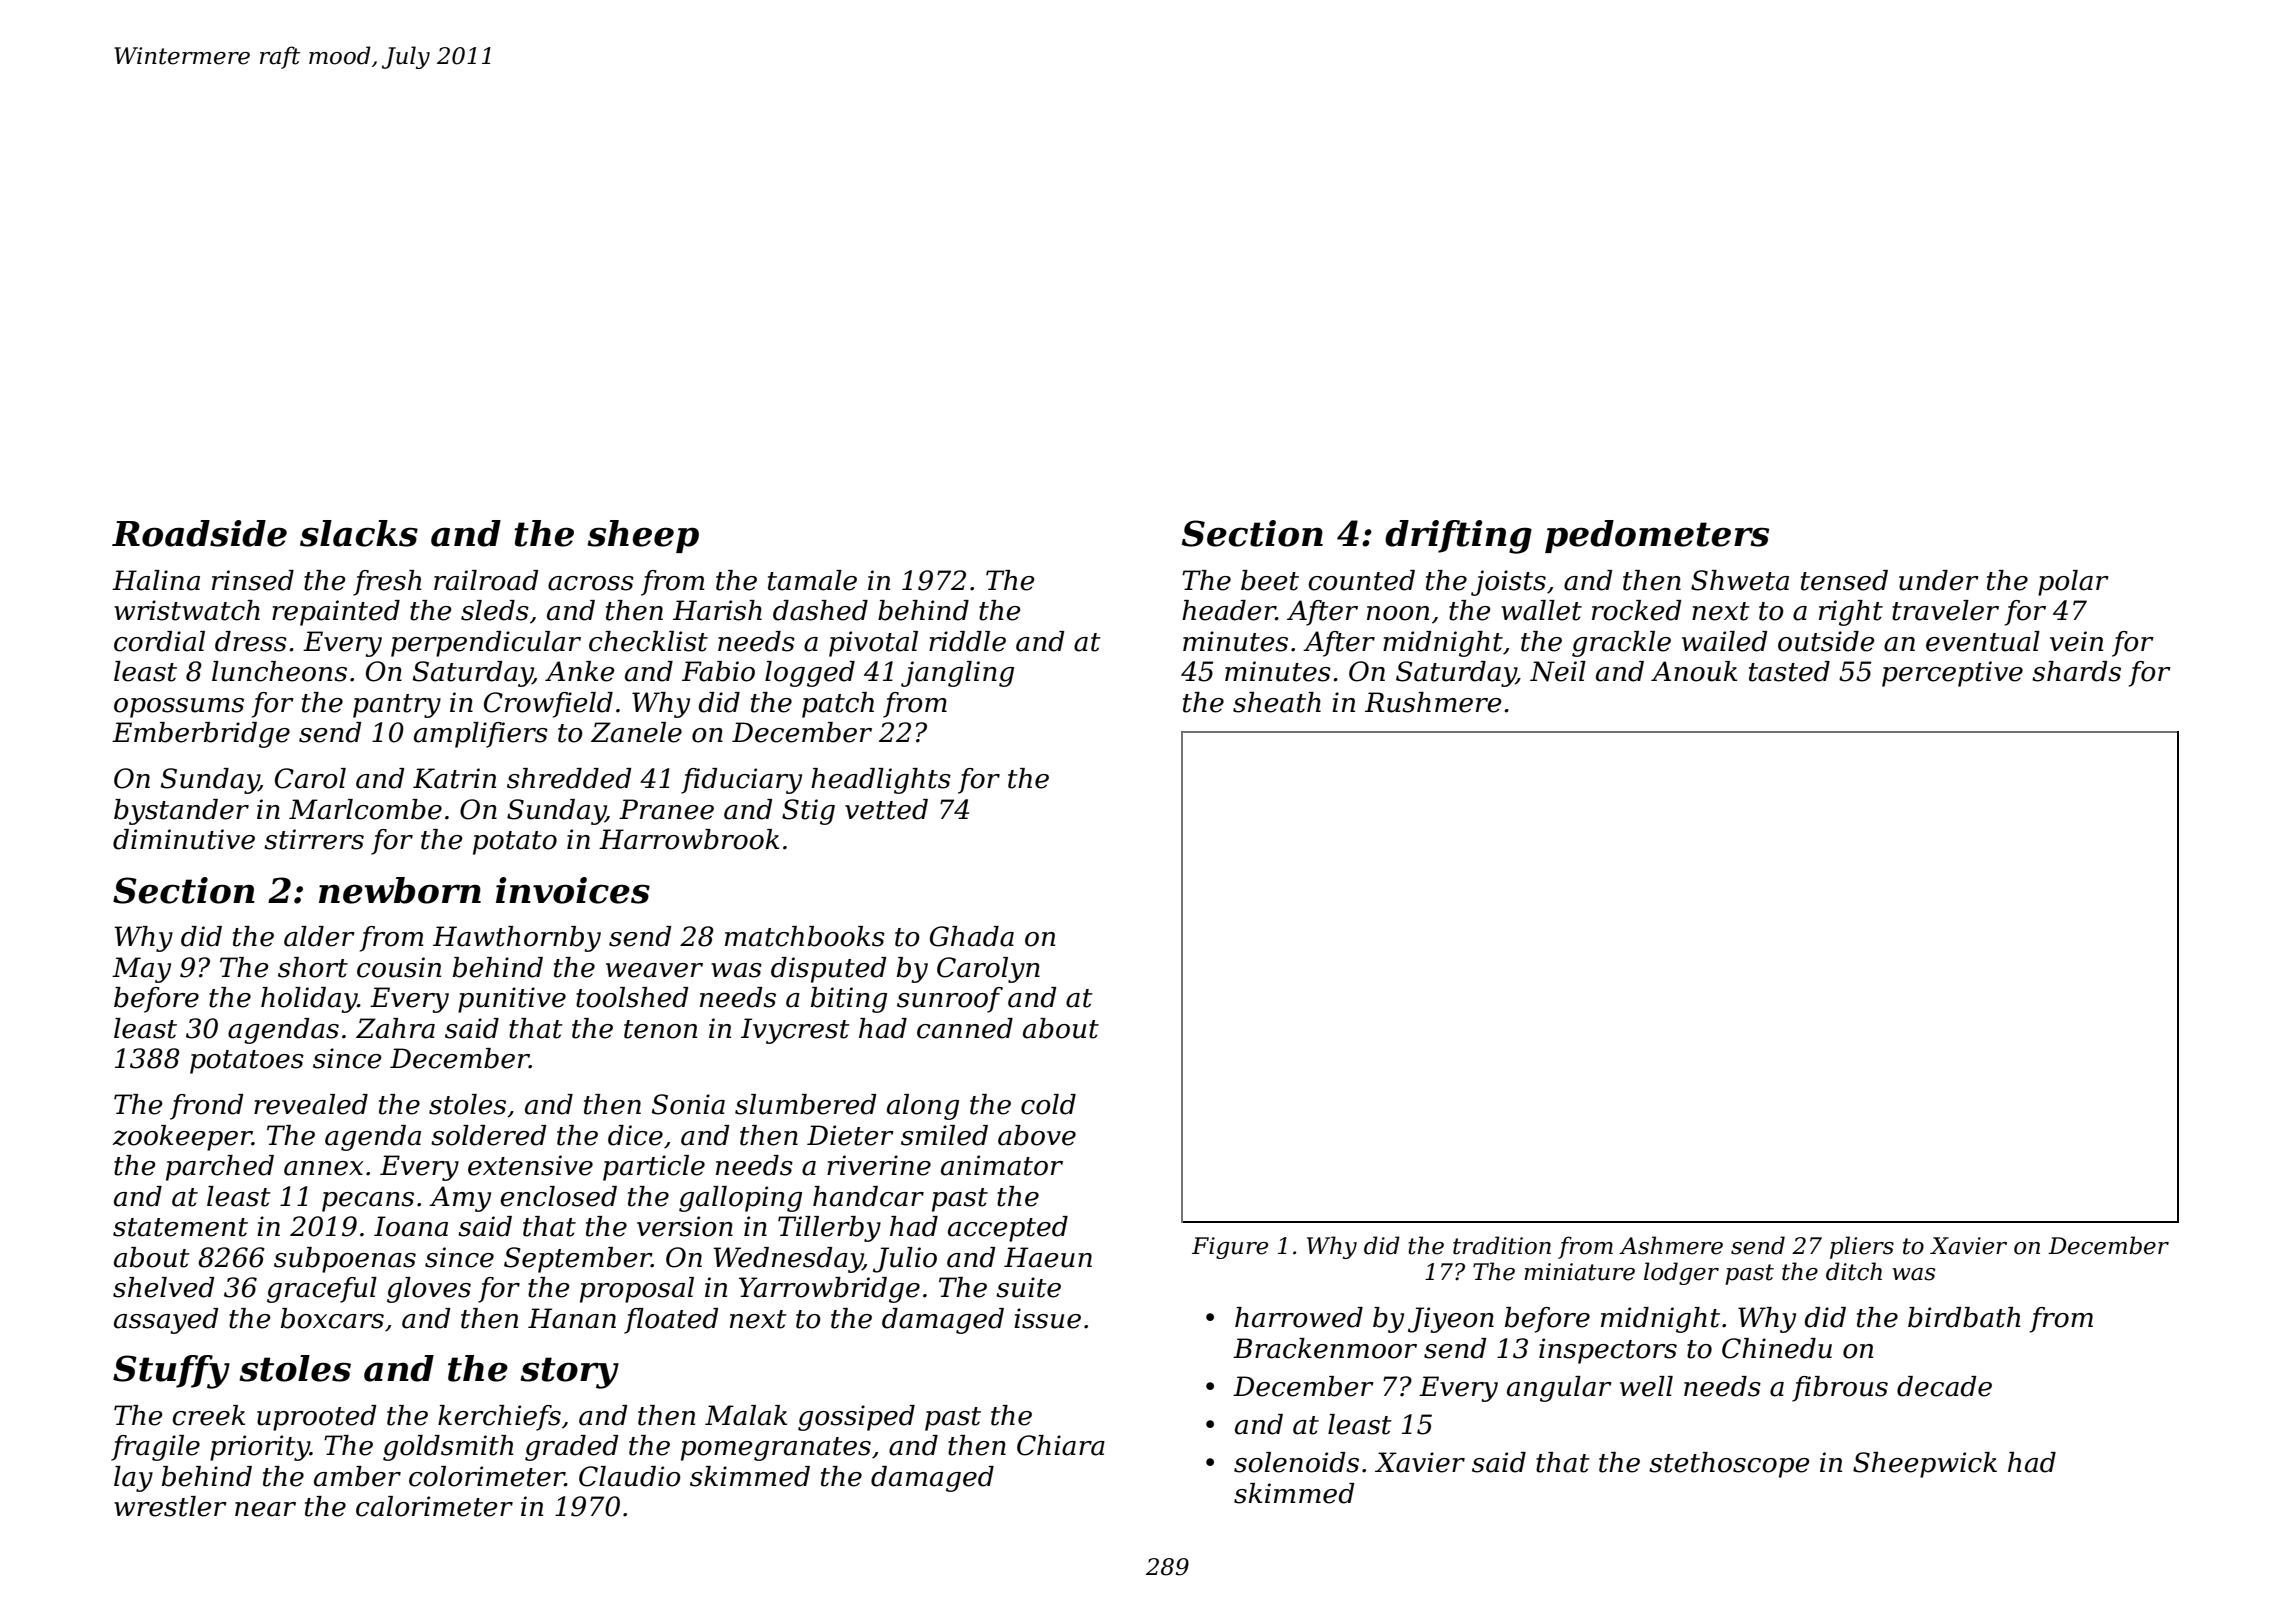  What do you see at coordinates (199, 533) in the page?
I see `Roadside` at bounding box center [199, 533].
